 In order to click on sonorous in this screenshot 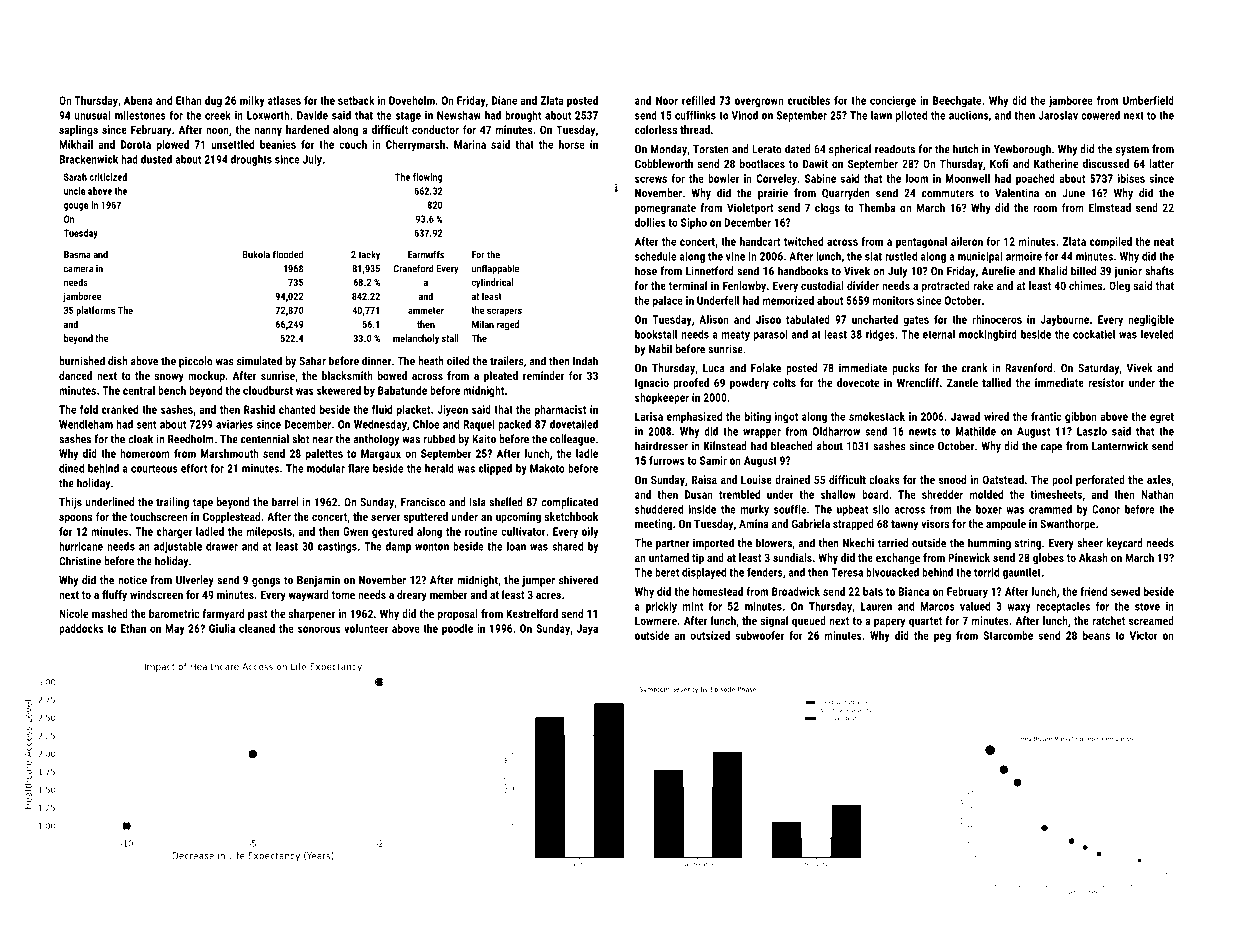, I will do `click(319, 629)`.
